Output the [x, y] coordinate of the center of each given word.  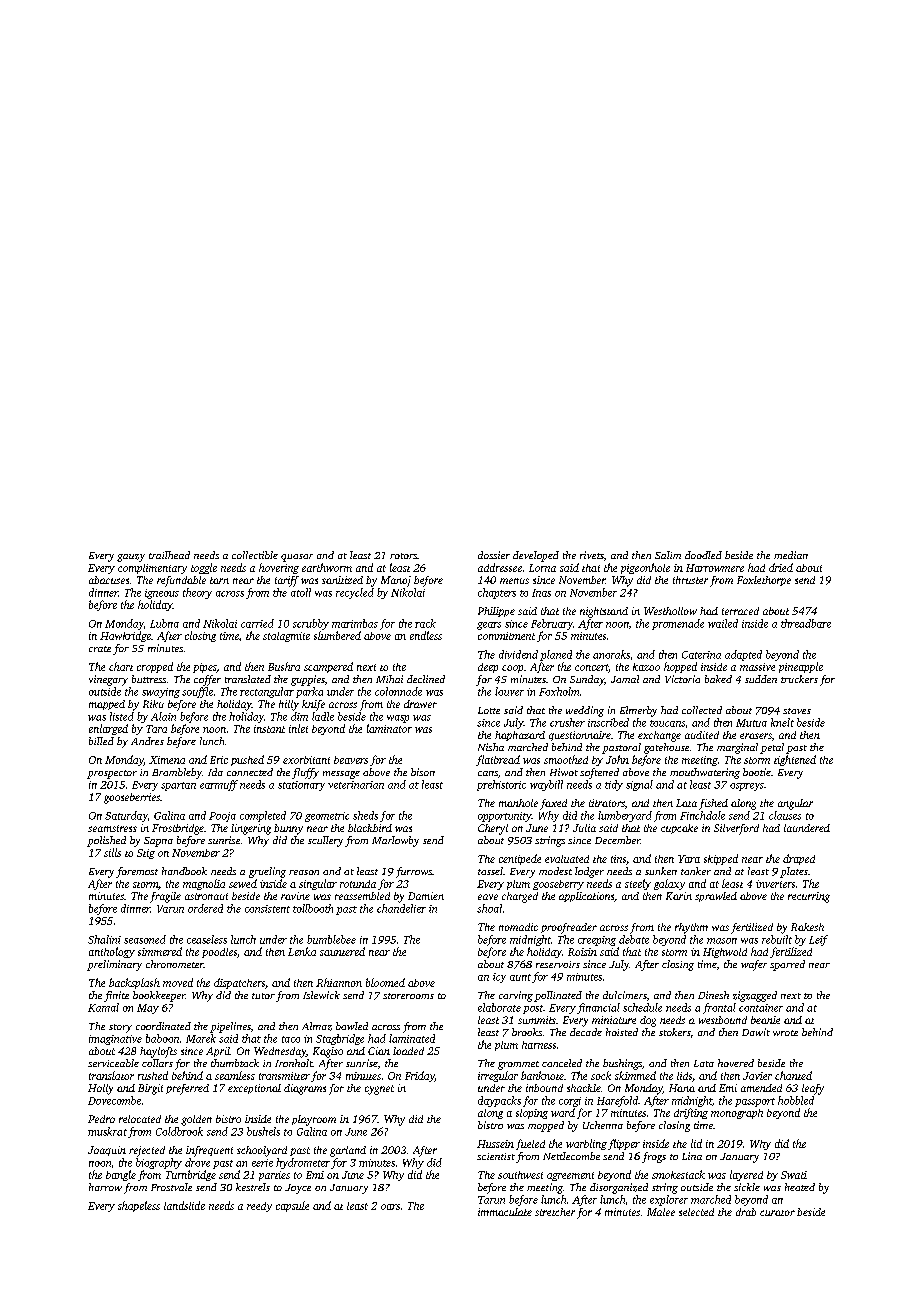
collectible [255, 555]
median [791, 555]
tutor [263, 996]
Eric [219, 760]
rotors [403, 556]
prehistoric [501, 785]
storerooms [408, 996]
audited [702, 735]
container [761, 1008]
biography [159, 1163]
